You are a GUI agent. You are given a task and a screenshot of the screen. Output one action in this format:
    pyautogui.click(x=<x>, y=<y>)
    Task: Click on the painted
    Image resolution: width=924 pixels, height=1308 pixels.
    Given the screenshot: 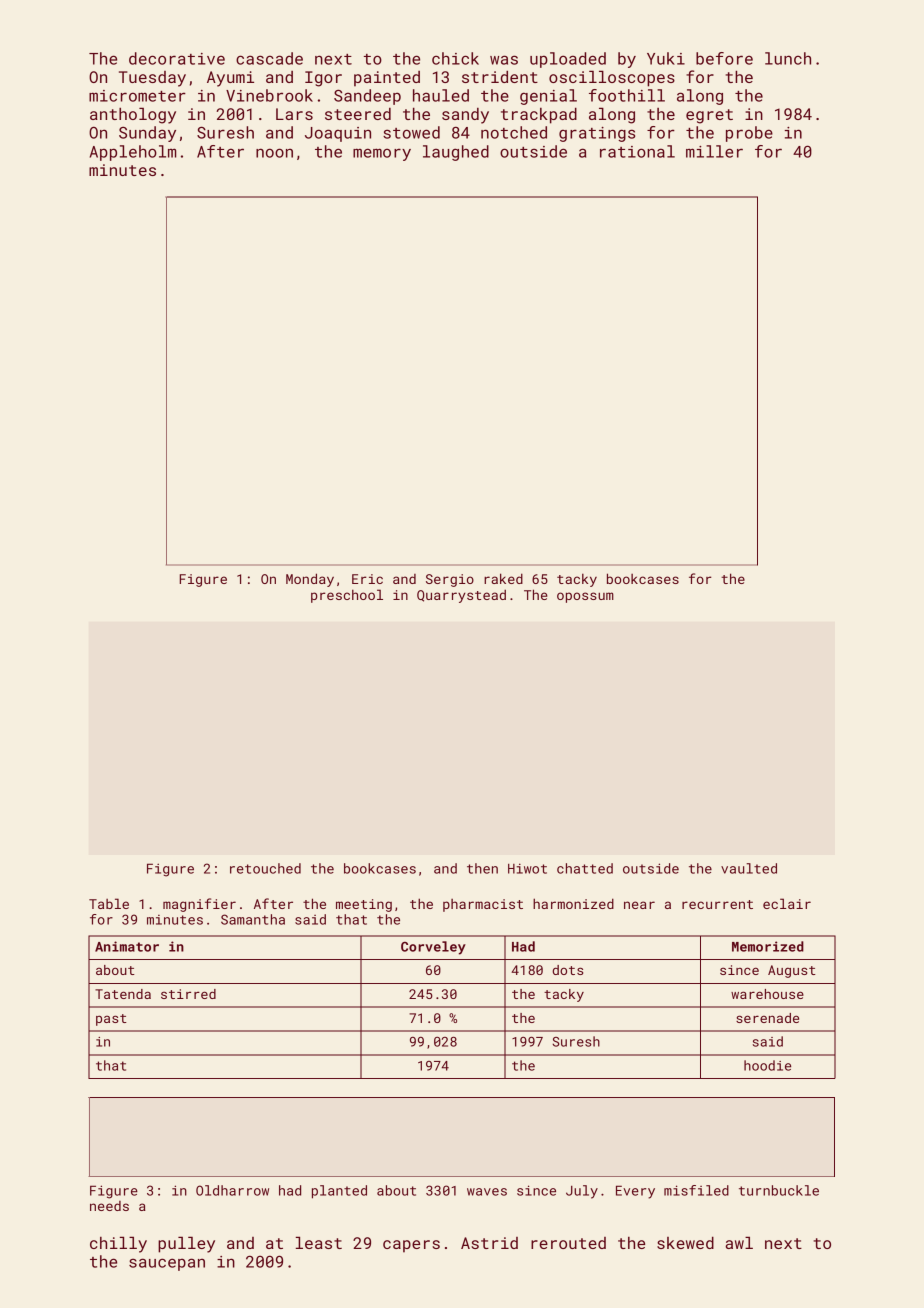 What is the action you would take?
    pyautogui.click(x=387, y=79)
